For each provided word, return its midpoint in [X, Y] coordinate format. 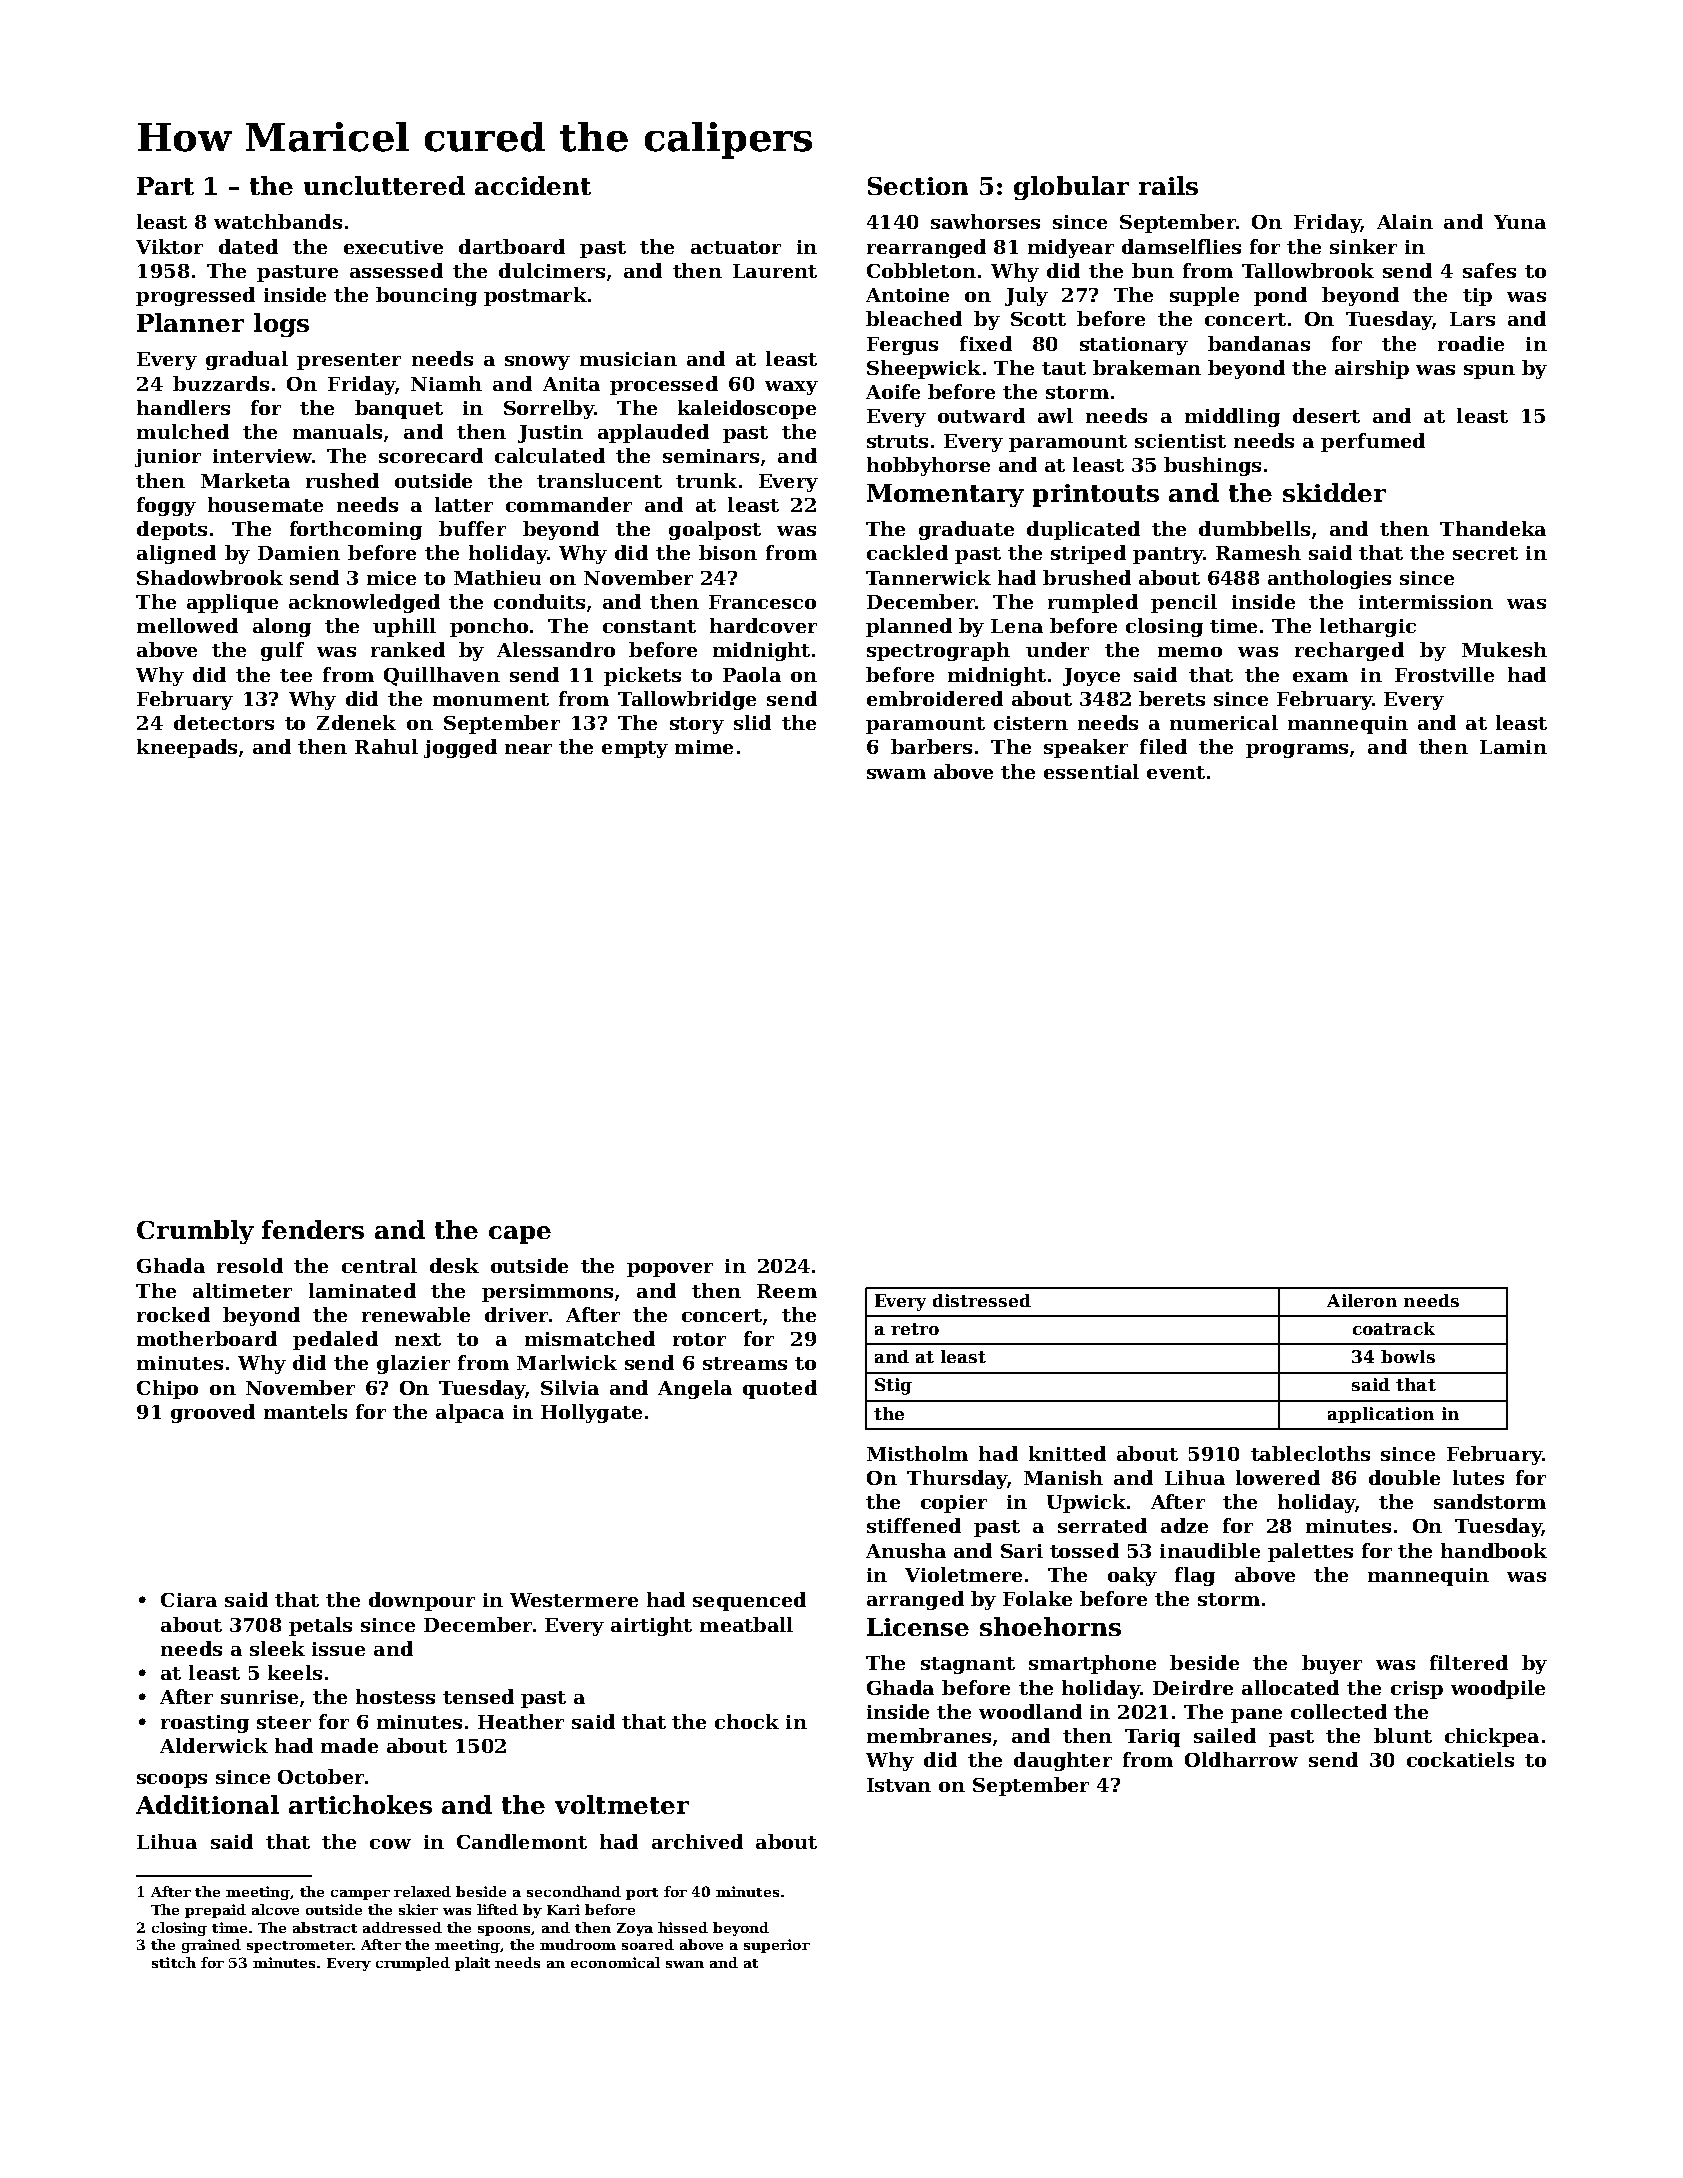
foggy [166, 506]
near [528, 749]
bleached [914, 318]
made [349, 1745]
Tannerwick [928, 577]
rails [1168, 185]
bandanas [1259, 343]
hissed [683, 1927]
